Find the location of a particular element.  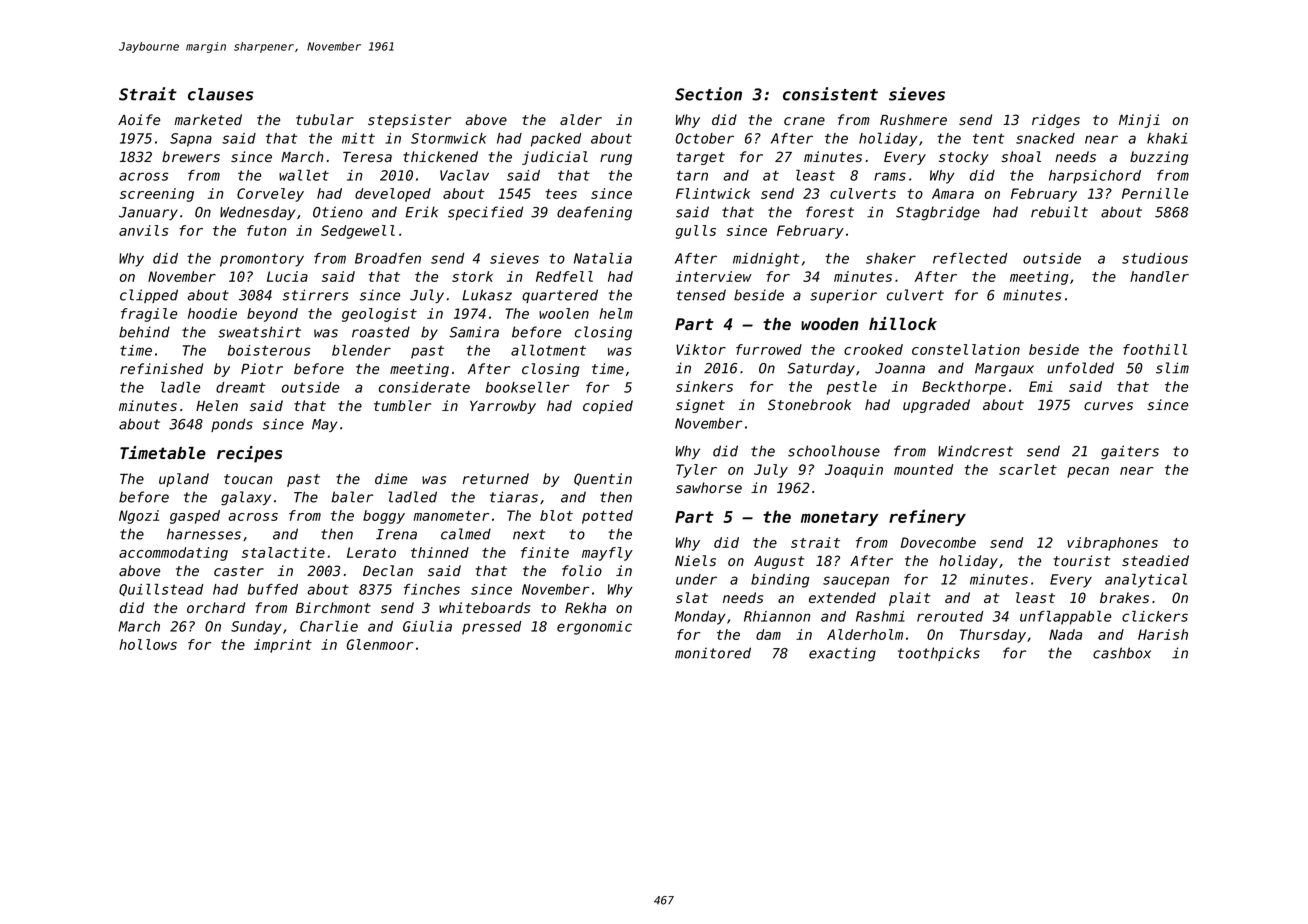

toothpicks is located at coordinates (939, 654).
